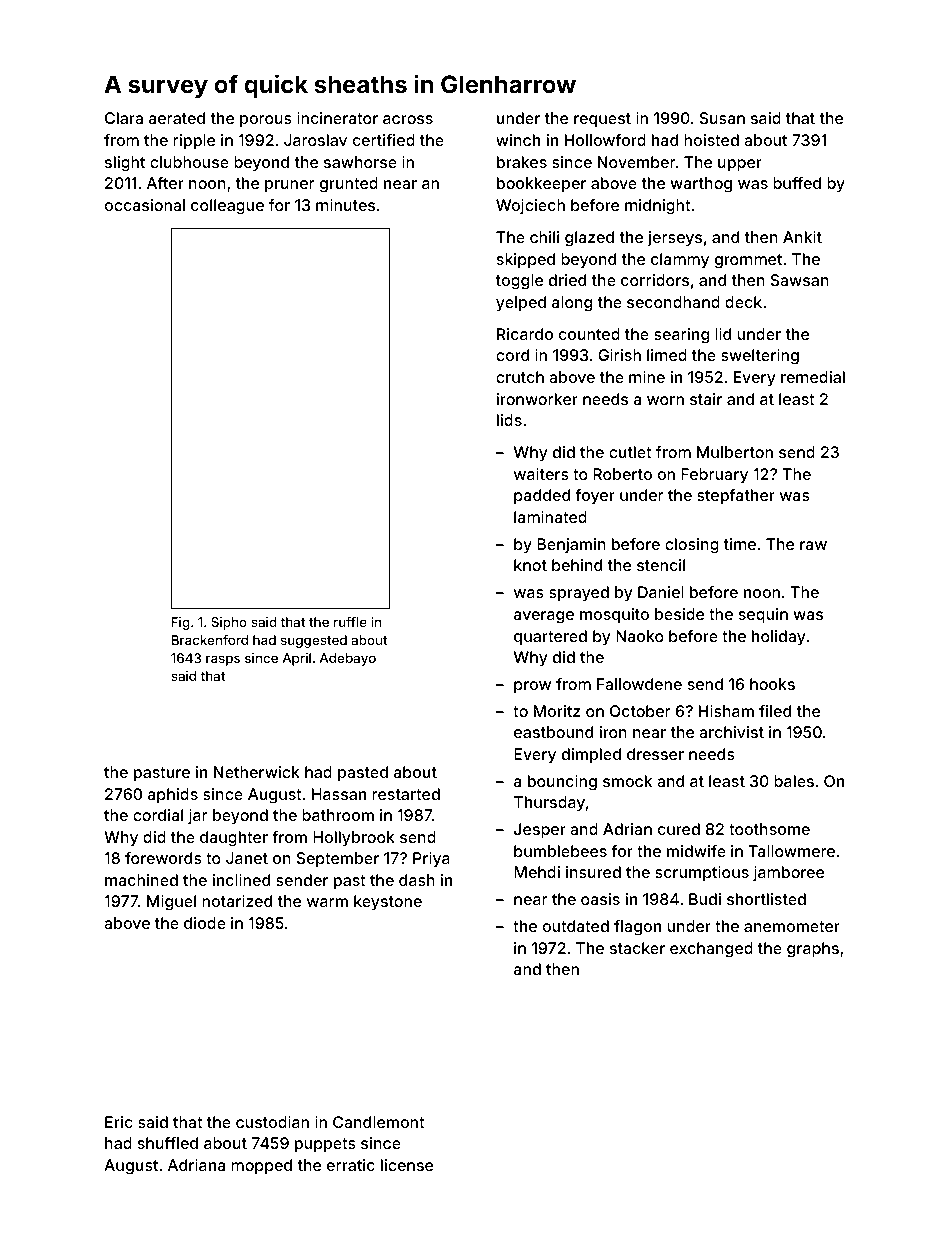 The height and width of the document is (1233, 952). Describe the element at coordinates (241, 880) in the document. I see `inclined` at that location.
